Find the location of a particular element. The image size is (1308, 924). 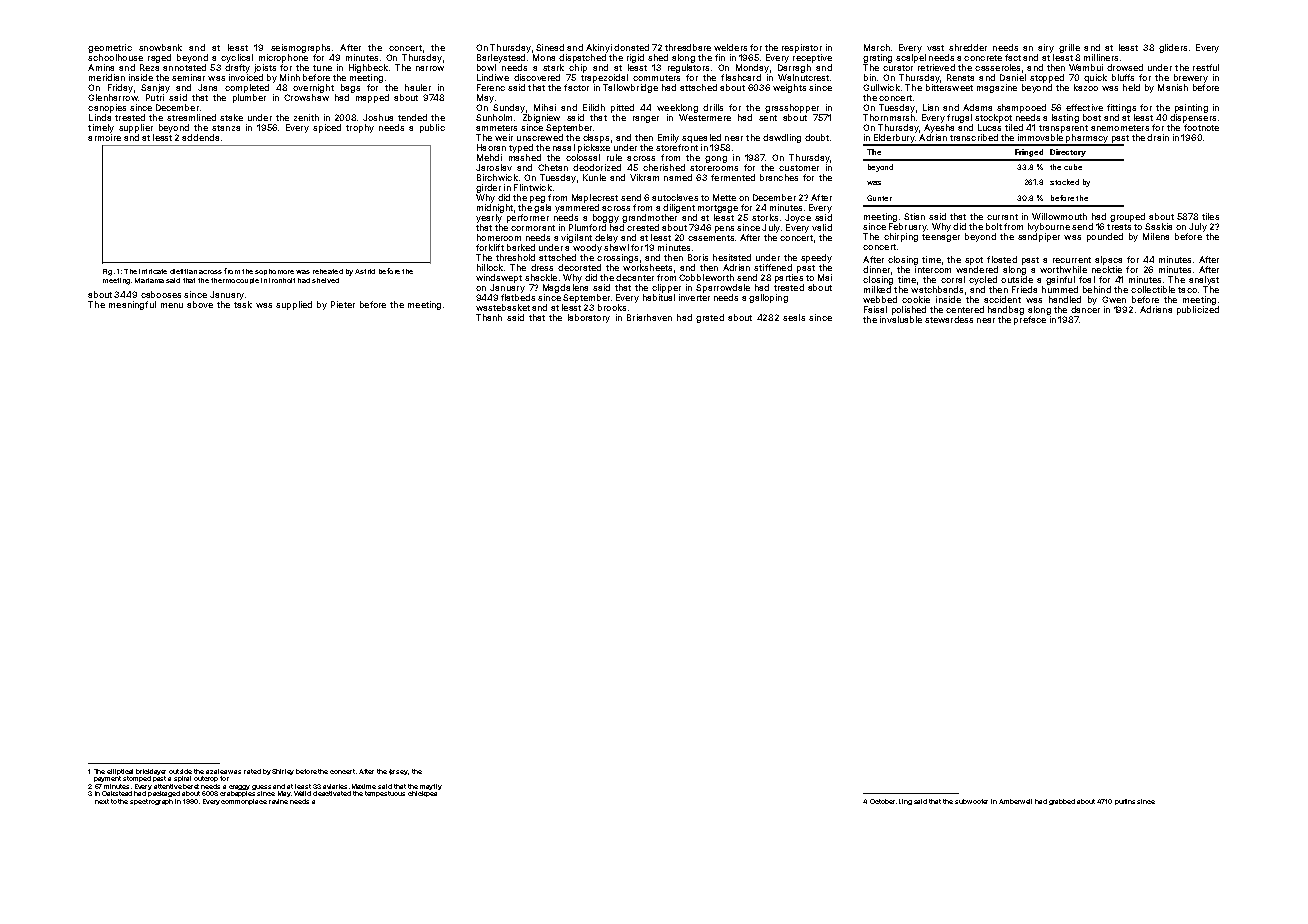

October is located at coordinates (882, 801).
